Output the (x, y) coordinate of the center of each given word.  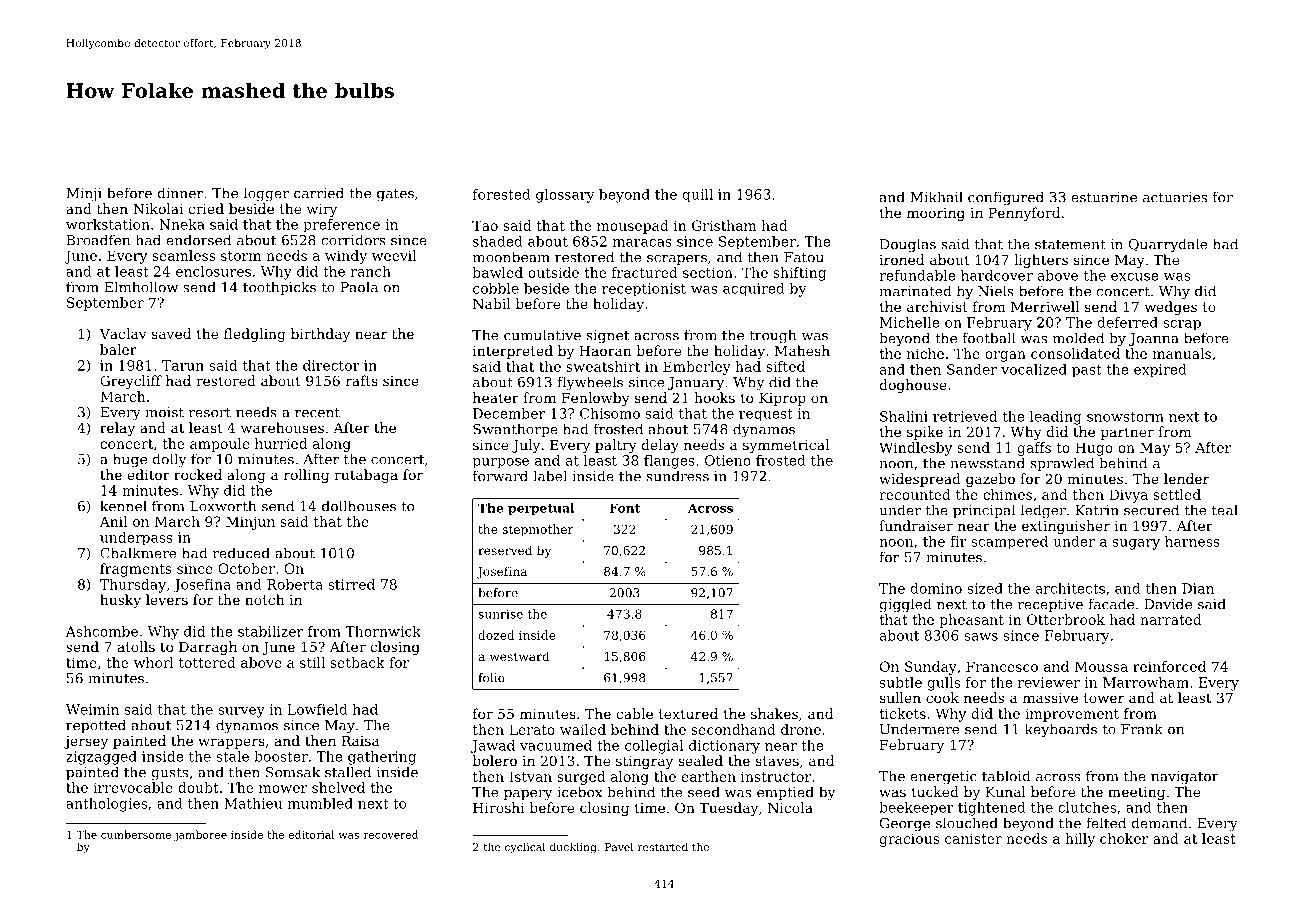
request (766, 415)
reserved (505, 550)
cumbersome (136, 834)
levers (167, 599)
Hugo (1094, 449)
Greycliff (131, 382)
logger (266, 194)
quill (698, 196)
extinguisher (1066, 527)
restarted (663, 846)
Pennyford (1024, 214)
